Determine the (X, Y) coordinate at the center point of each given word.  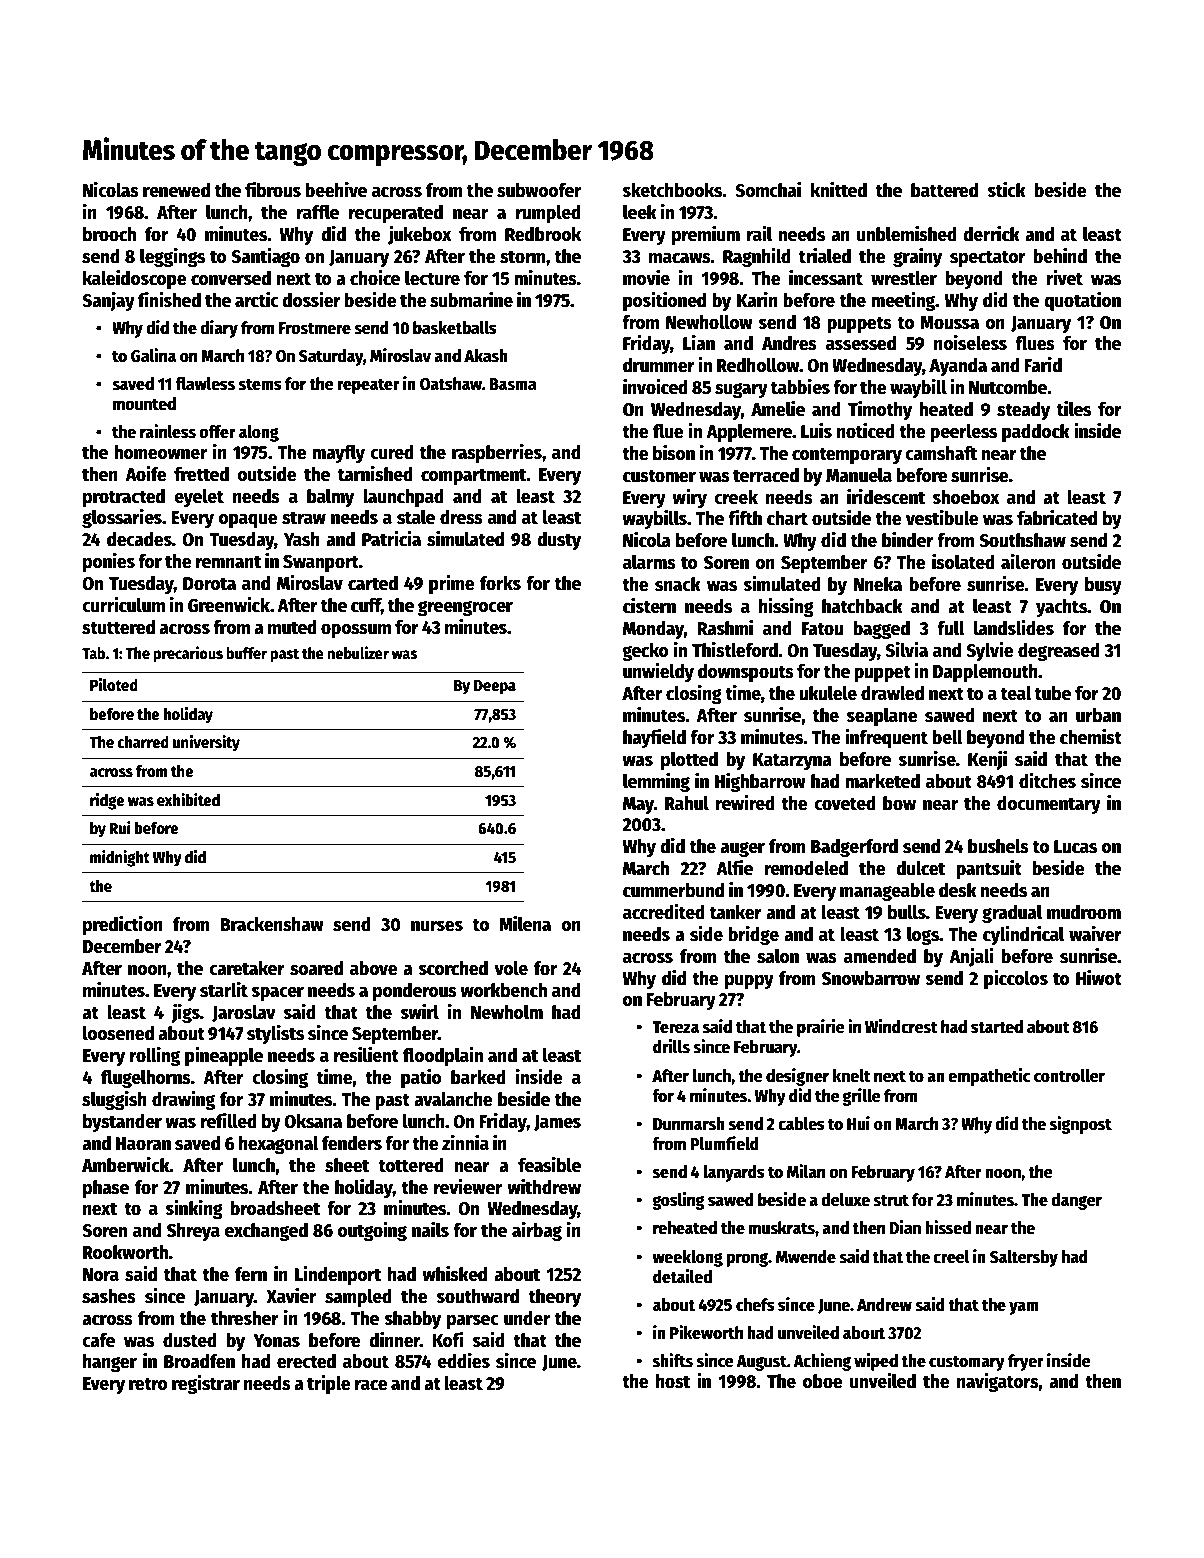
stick (1007, 190)
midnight (120, 858)
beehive (336, 190)
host (673, 1381)
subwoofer (539, 190)
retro (148, 1384)
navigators (998, 1382)
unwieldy (658, 672)
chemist (1091, 737)
